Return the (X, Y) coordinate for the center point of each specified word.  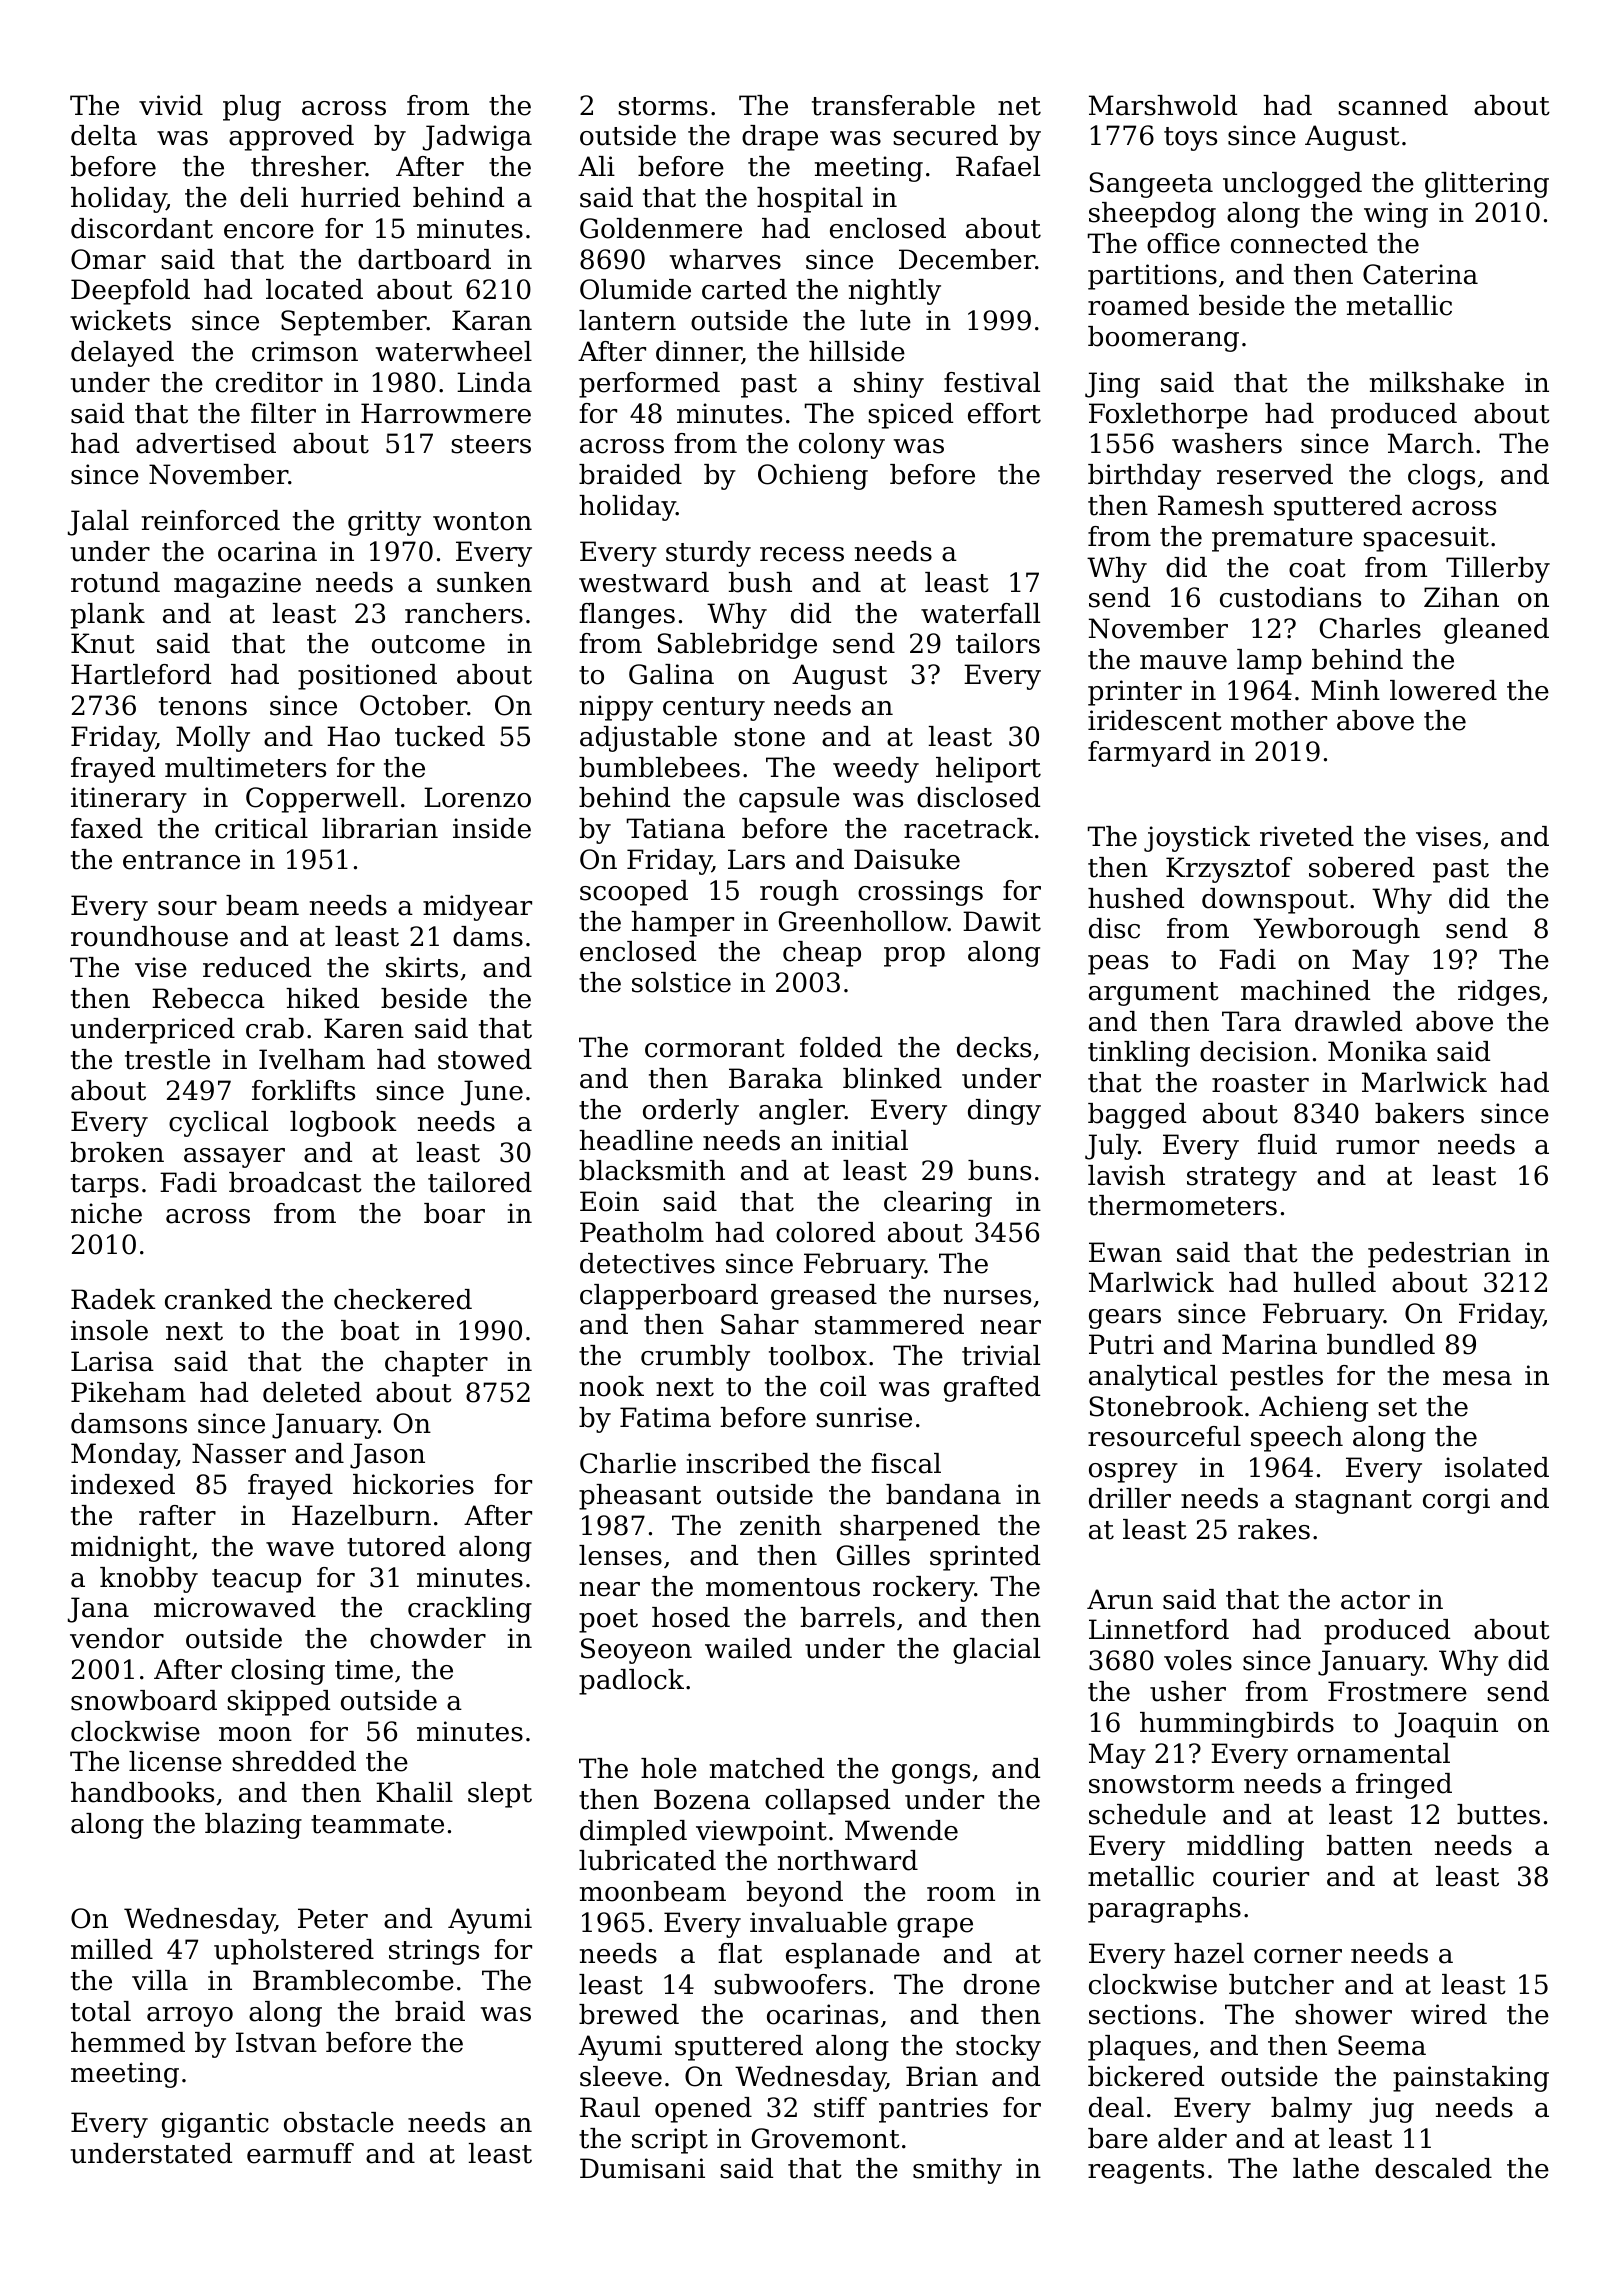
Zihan (1461, 597)
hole (669, 1768)
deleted (312, 1392)
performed (649, 385)
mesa (1477, 1378)
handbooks (142, 1792)
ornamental (1373, 1753)
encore (269, 231)
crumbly (695, 1358)
